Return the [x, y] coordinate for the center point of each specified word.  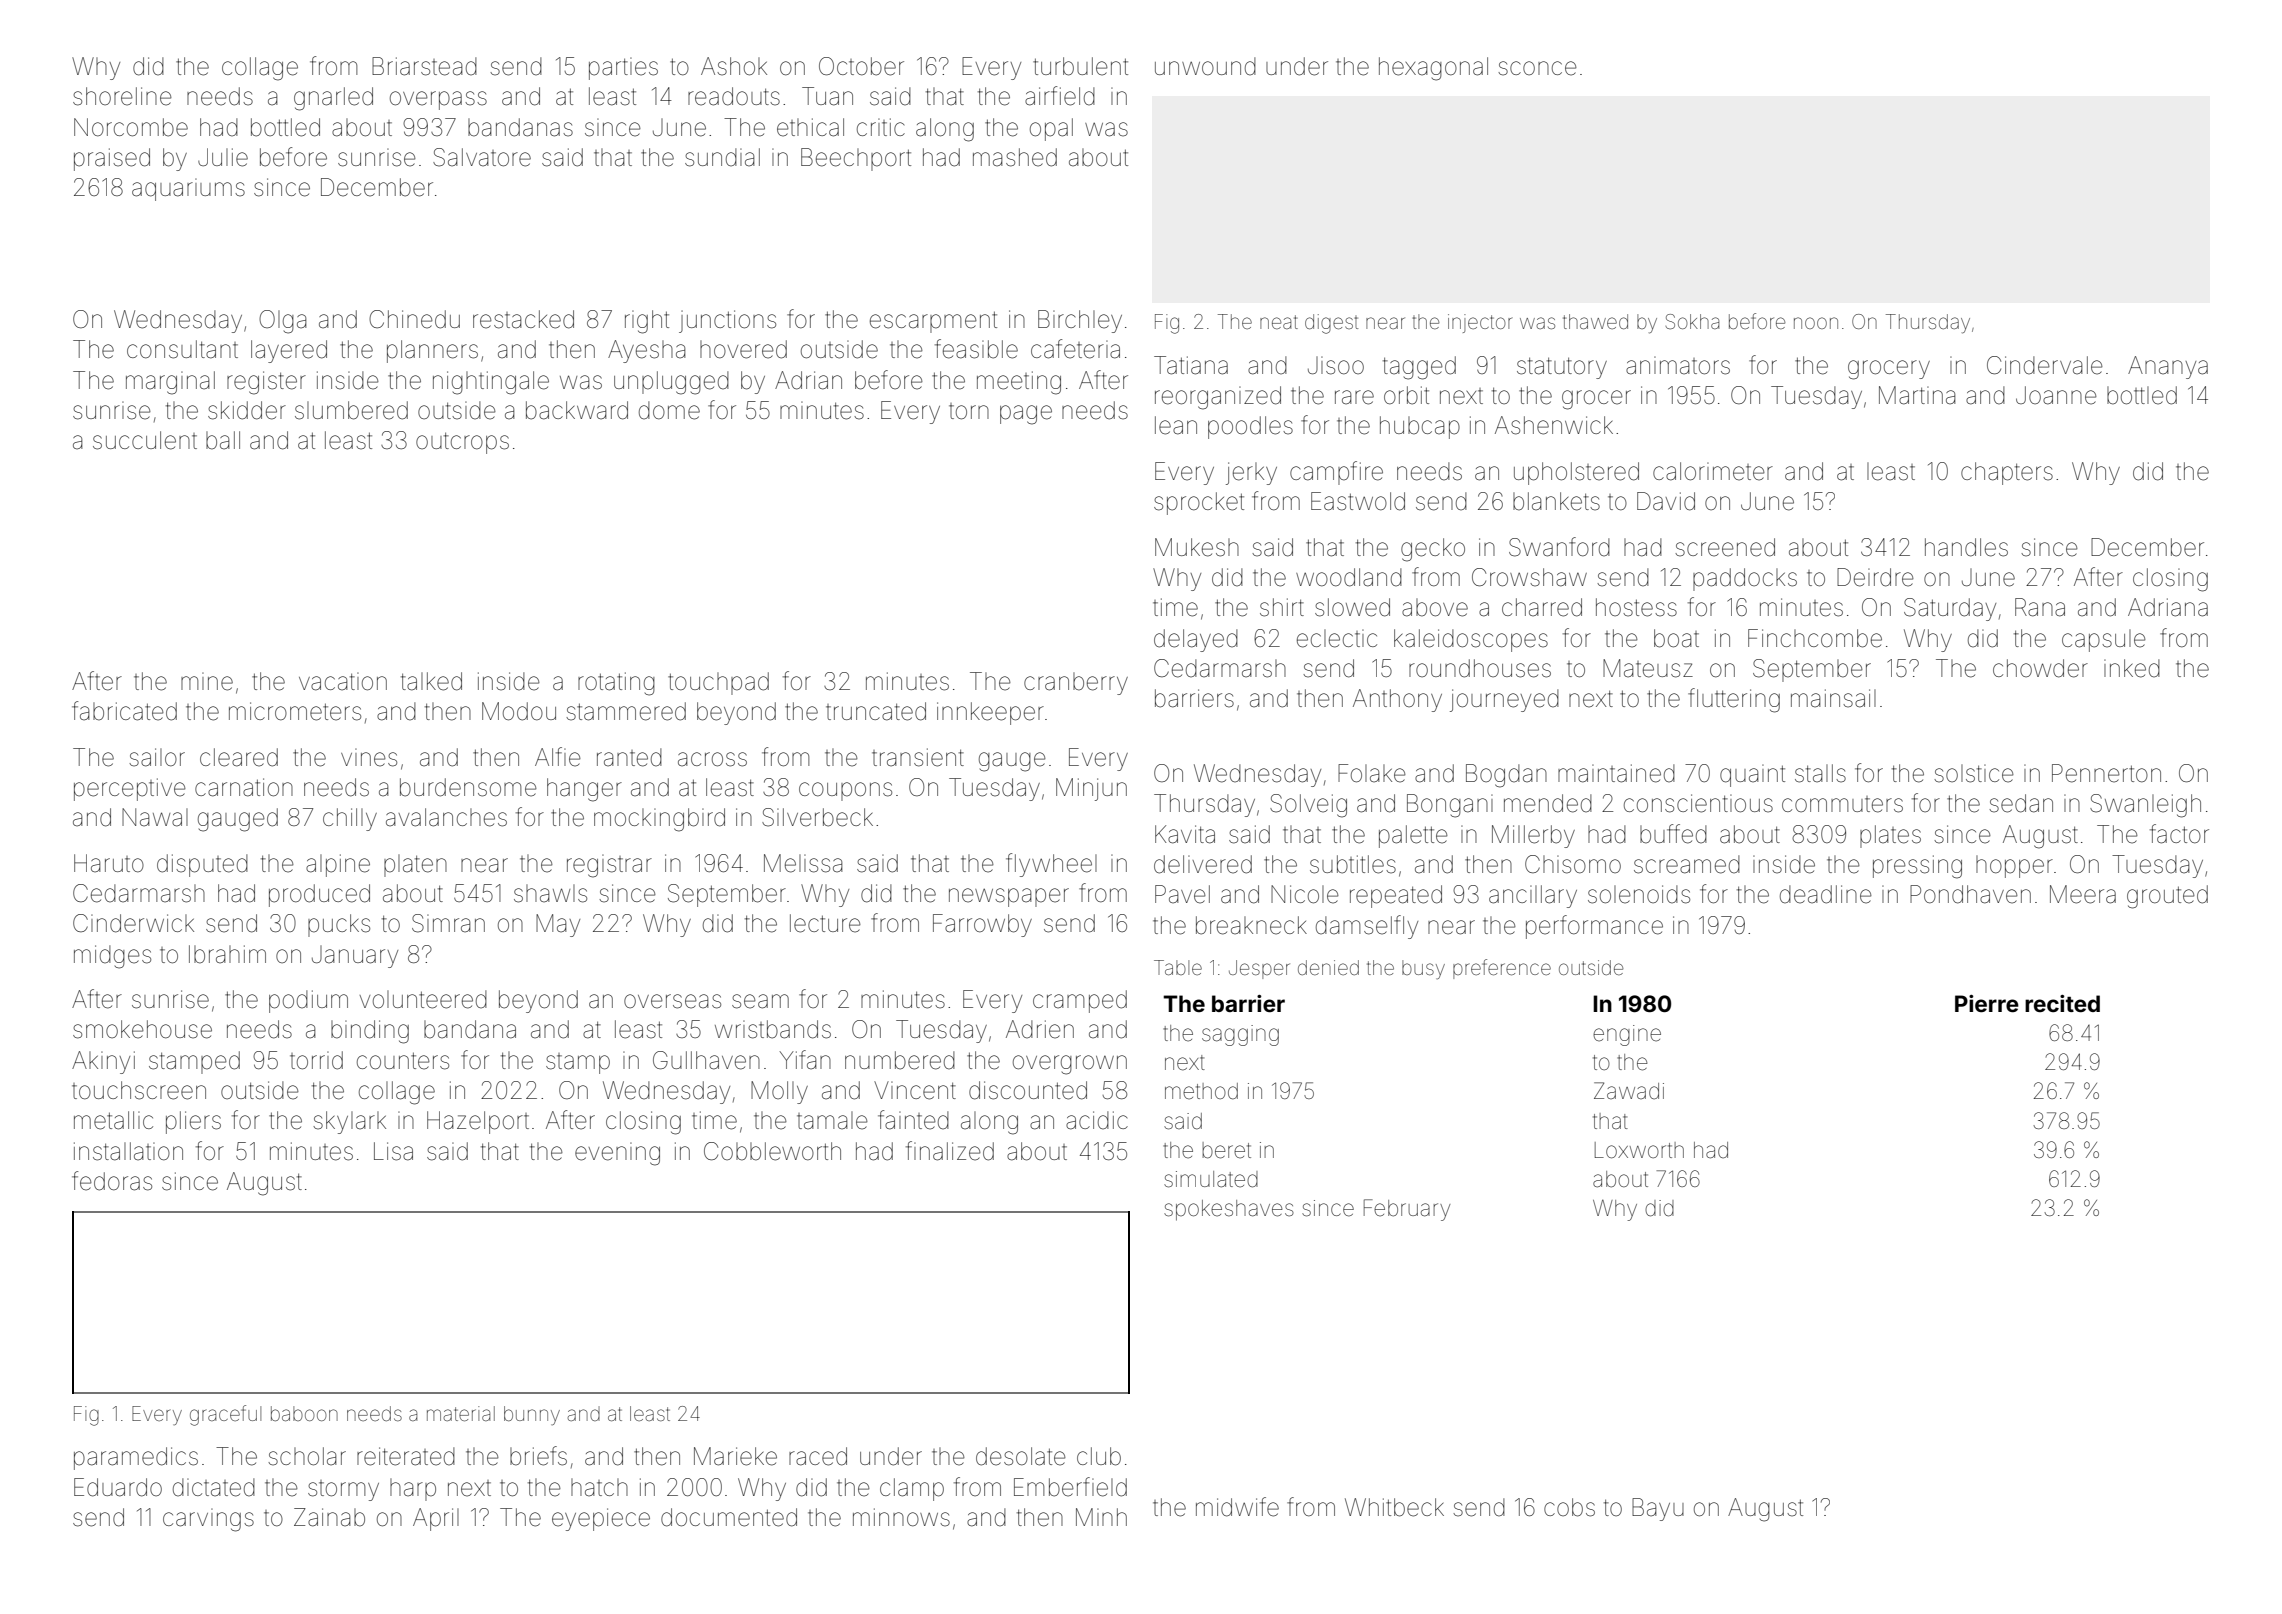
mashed [1015, 157]
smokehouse [142, 1029]
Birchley [1080, 321]
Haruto [109, 863]
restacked [523, 319]
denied [1328, 967]
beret [1226, 1150]
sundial [722, 157]
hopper [2014, 866]
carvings [208, 1520]
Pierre [1987, 1003]
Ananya [2168, 367]
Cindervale [2045, 365]
